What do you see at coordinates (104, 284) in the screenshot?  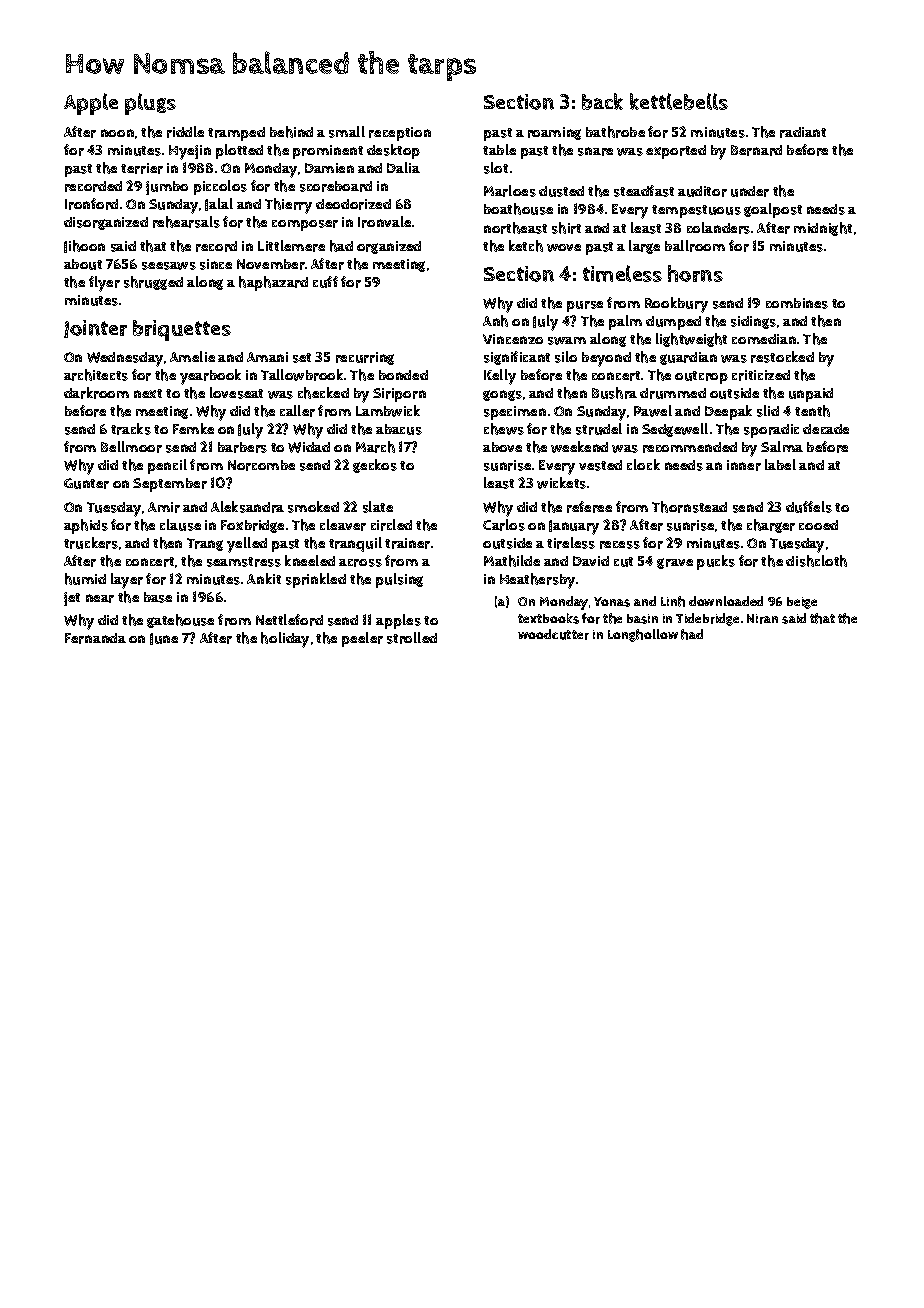 I see `flyer` at bounding box center [104, 284].
